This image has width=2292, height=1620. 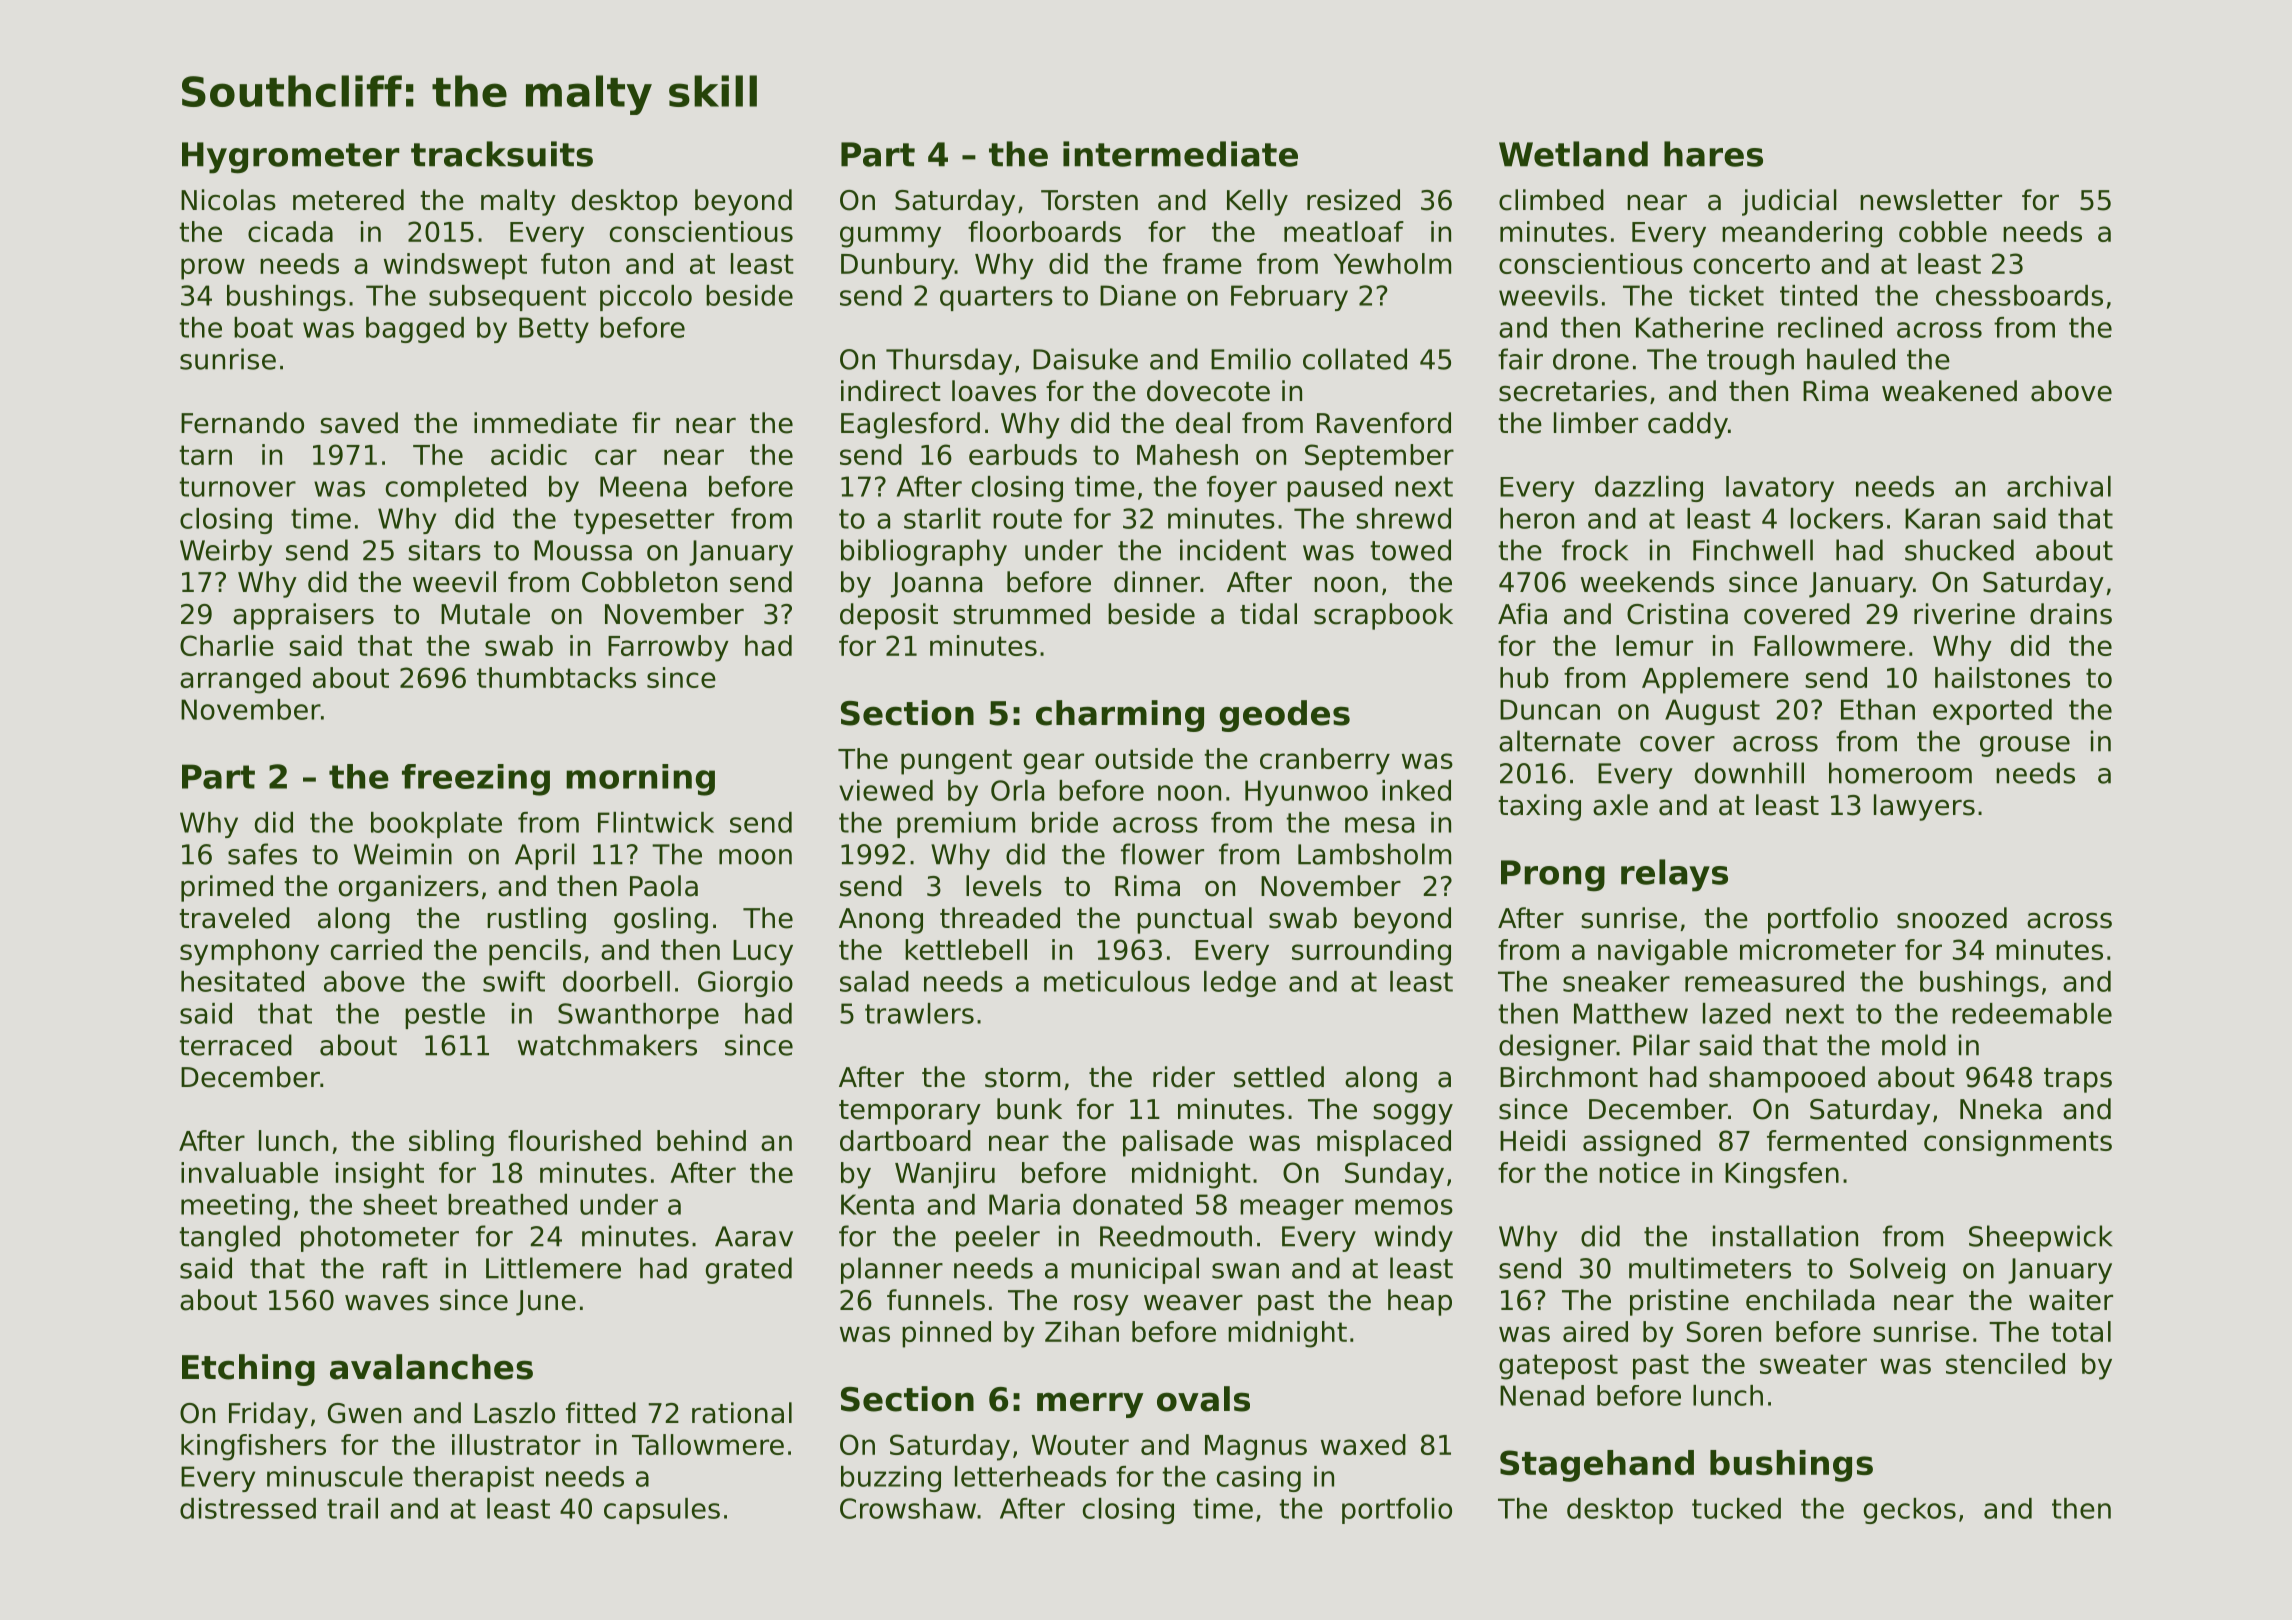 I want to click on earbuds, so click(x=1023, y=454).
